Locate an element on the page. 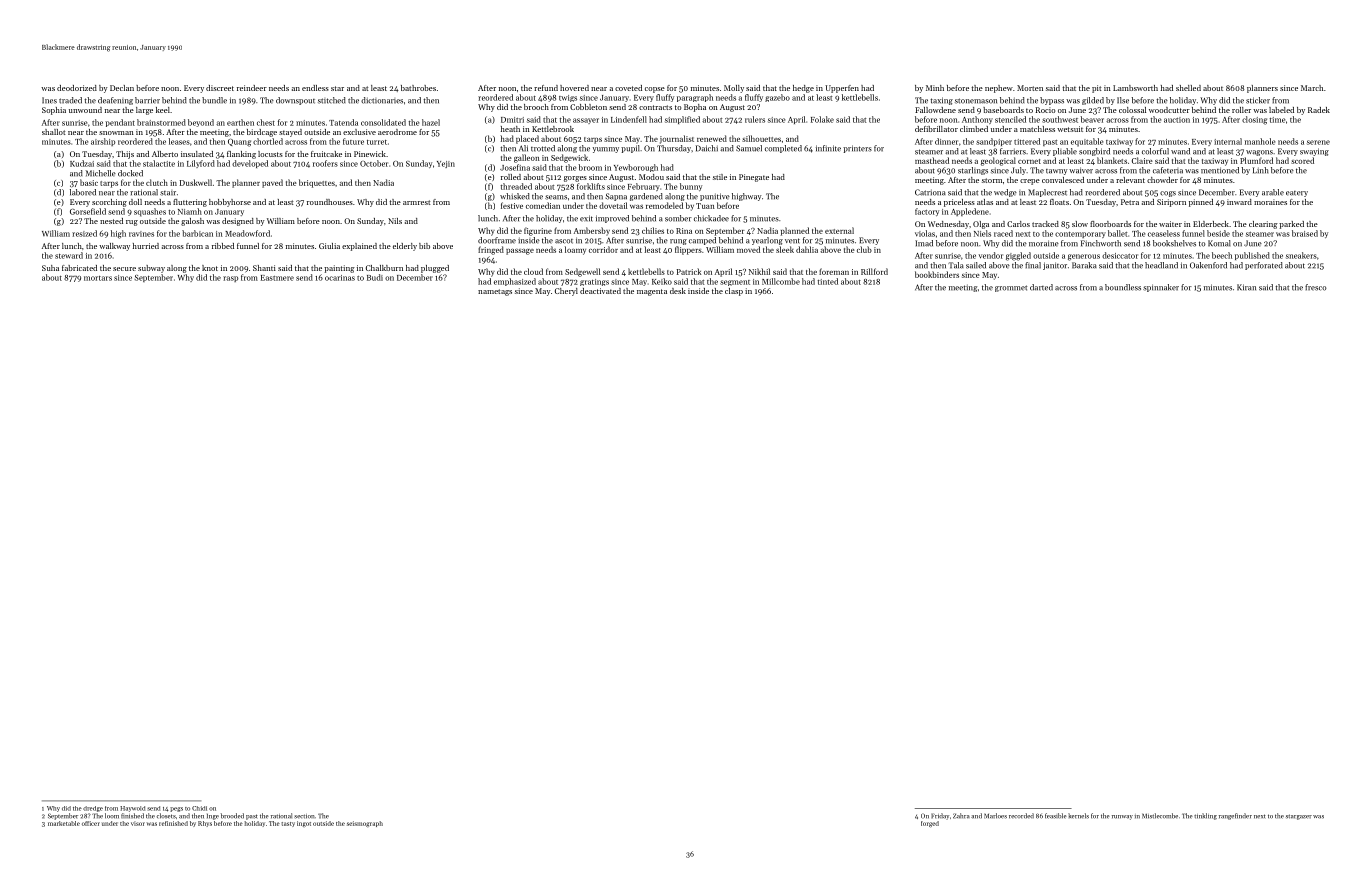  Kiran is located at coordinates (1246, 287).
